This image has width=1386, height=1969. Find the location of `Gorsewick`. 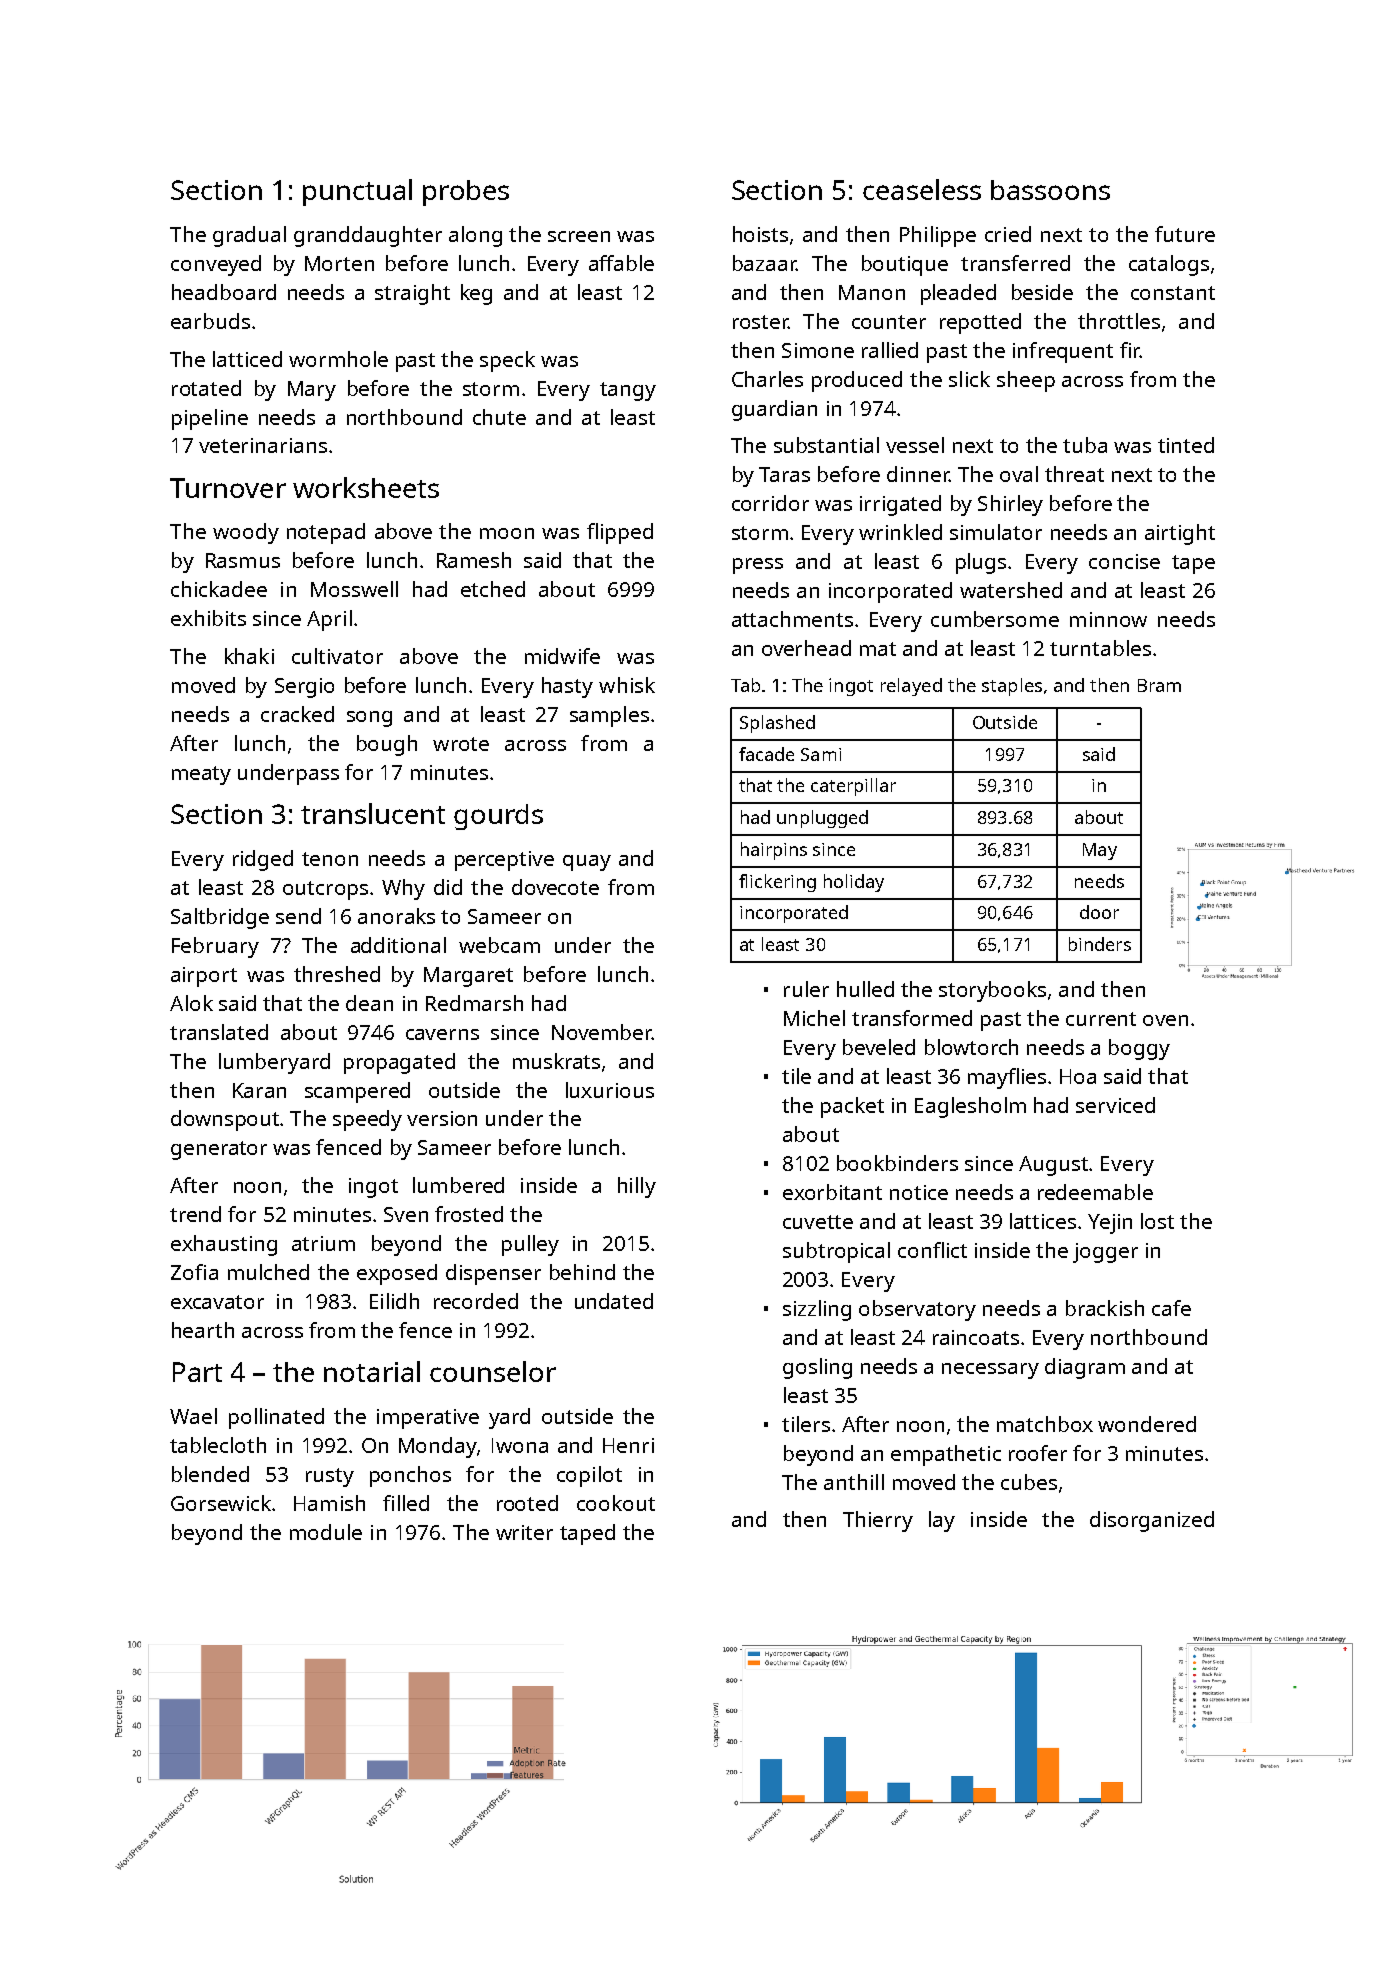

Gorsewick is located at coordinates (221, 1503).
